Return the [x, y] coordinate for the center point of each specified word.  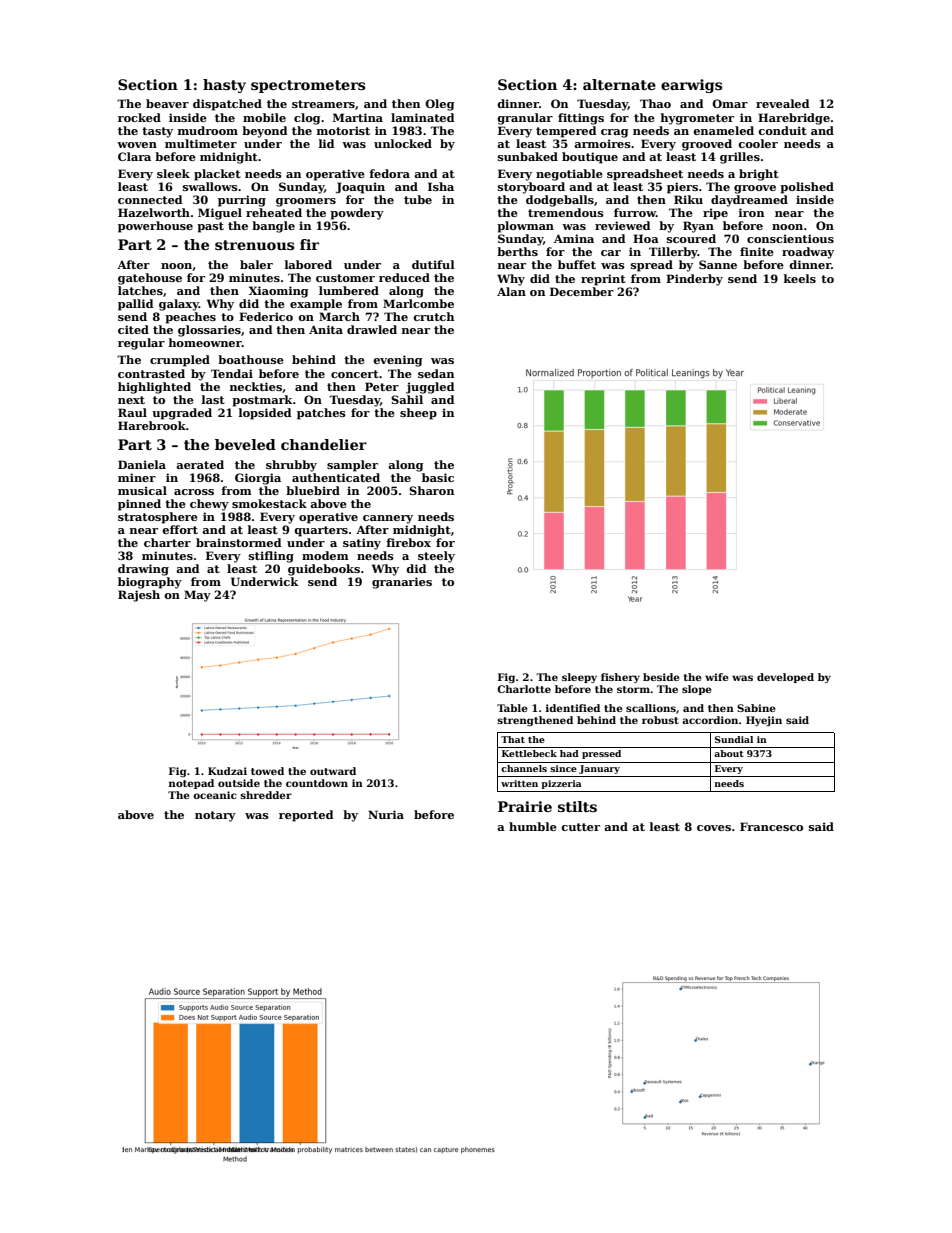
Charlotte [524, 689]
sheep [418, 414]
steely [436, 557]
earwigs [691, 86]
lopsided [265, 414]
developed [785, 678]
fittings [581, 119]
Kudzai [227, 771]
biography [150, 583]
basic [438, 477]
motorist [343, 130]
